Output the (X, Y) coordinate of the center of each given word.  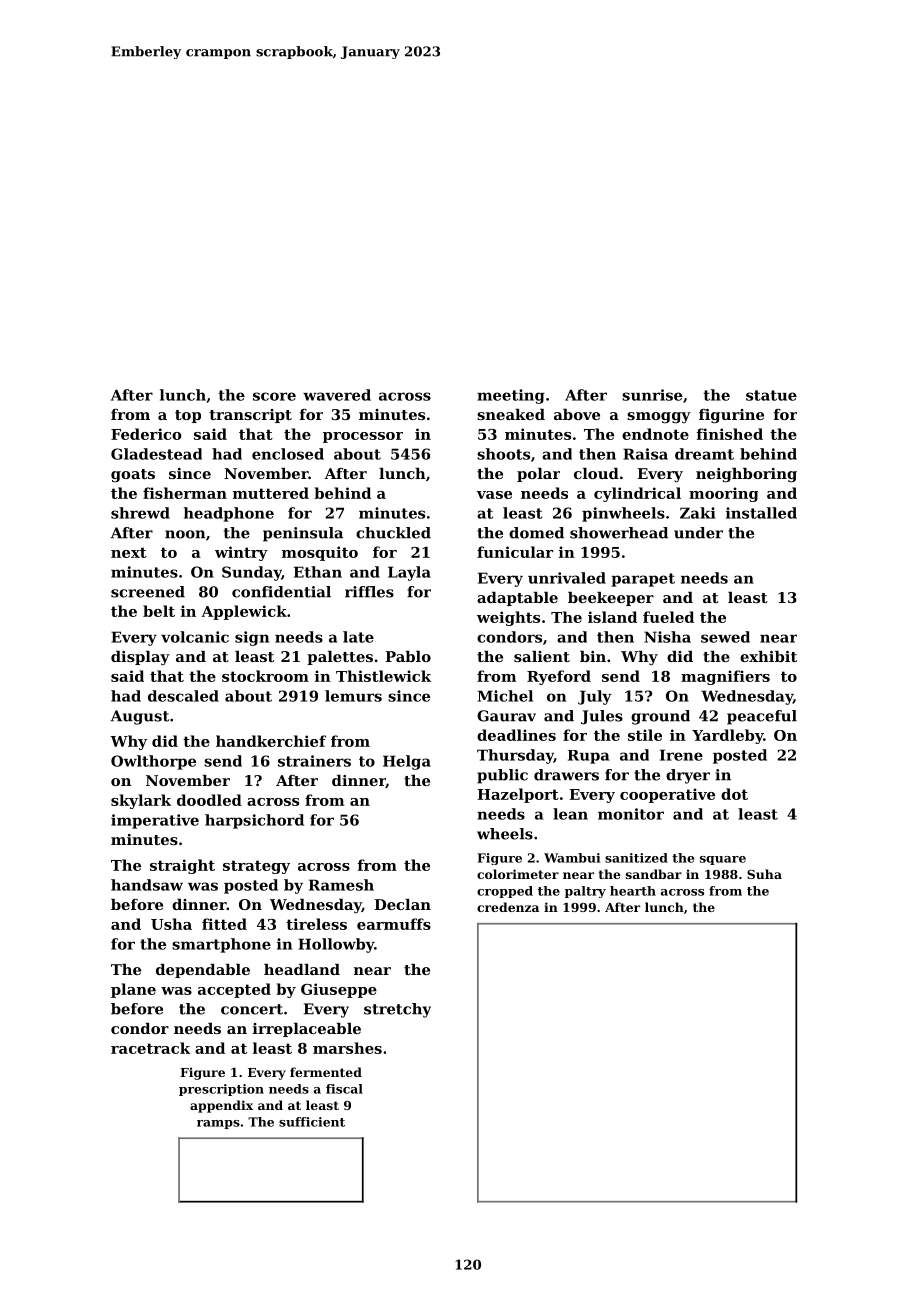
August (140, 717)
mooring (723, 494)
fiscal (344, 1089)
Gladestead (156, 454)
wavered (337, 395)
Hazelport (518, 795)
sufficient (312, 1122)
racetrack (150, 1048)
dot (734, 794)
